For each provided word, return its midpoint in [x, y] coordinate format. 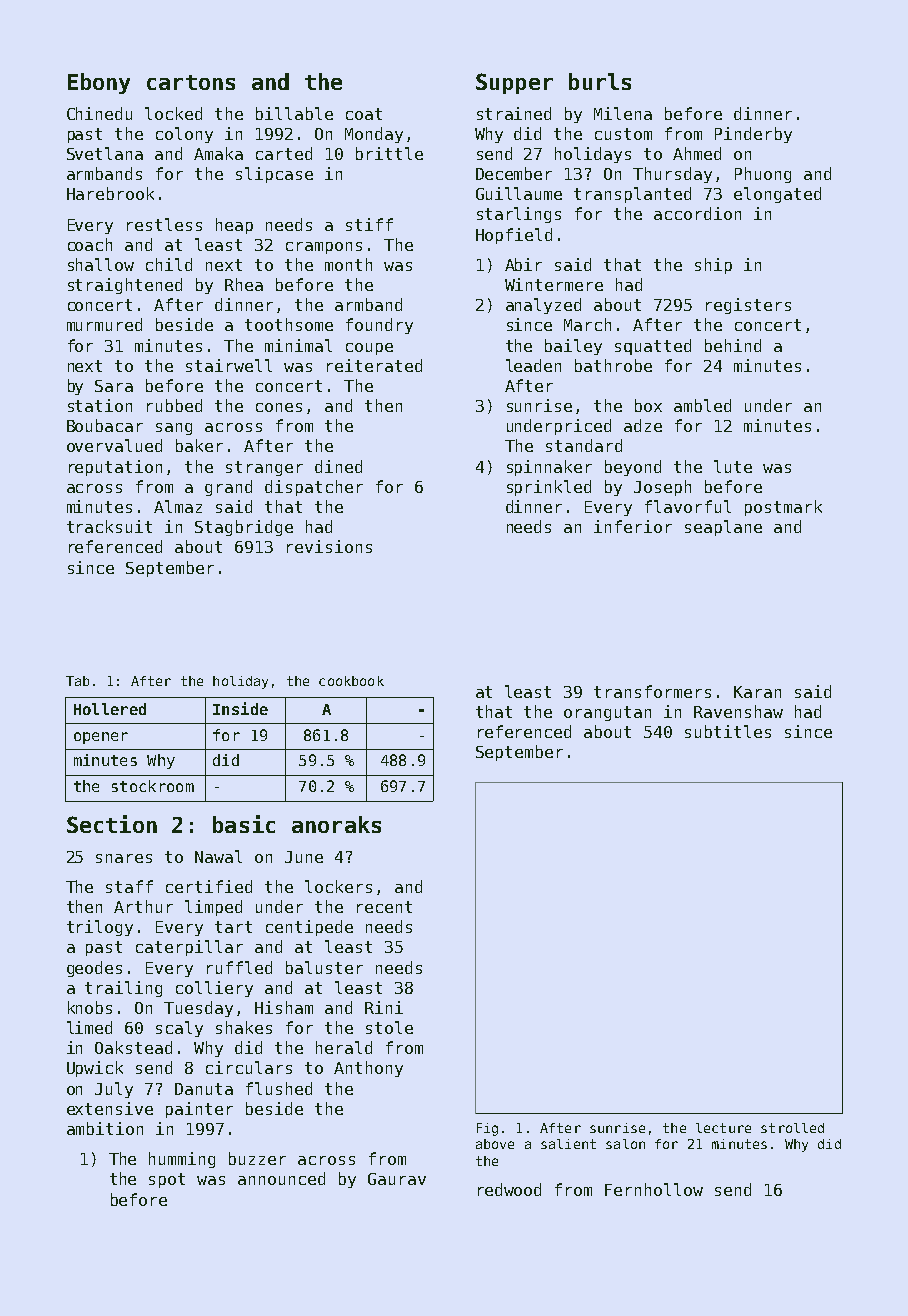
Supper [514, 83]
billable [294, 113]
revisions [329, 546]
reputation [115, 468]
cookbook [351, 681]
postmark [783, 508]
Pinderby [753, 135]
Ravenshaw [738, 711]
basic [244, 824]
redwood [509, 1189]
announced [281, 1178]
